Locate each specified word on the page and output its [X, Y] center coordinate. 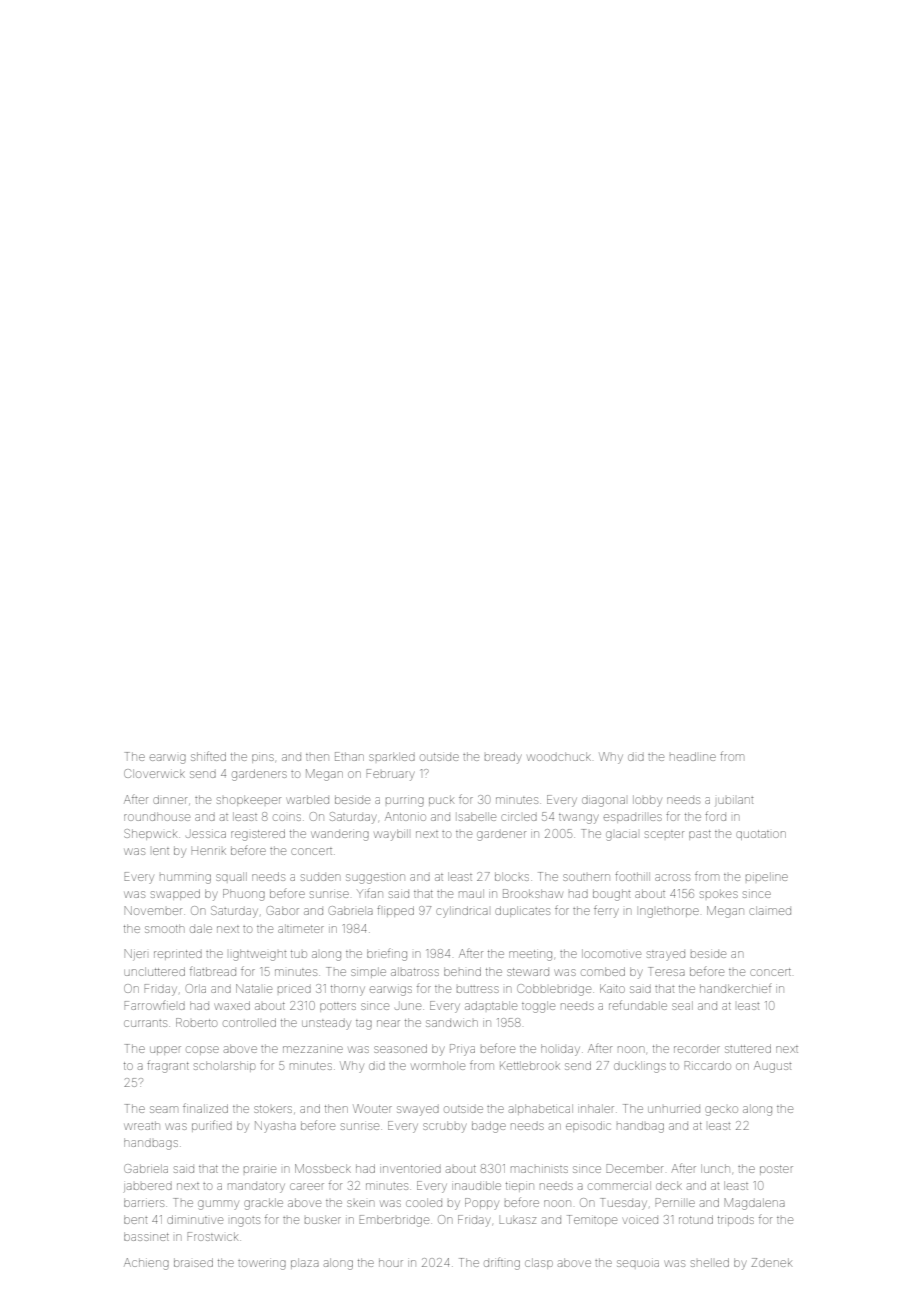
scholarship [224, 1066]
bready [503, 758]
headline [693, 756]
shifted [208, 756]
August [772, 1067]
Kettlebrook [530, 1065]
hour [391, 1262]
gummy [218, 1205]
